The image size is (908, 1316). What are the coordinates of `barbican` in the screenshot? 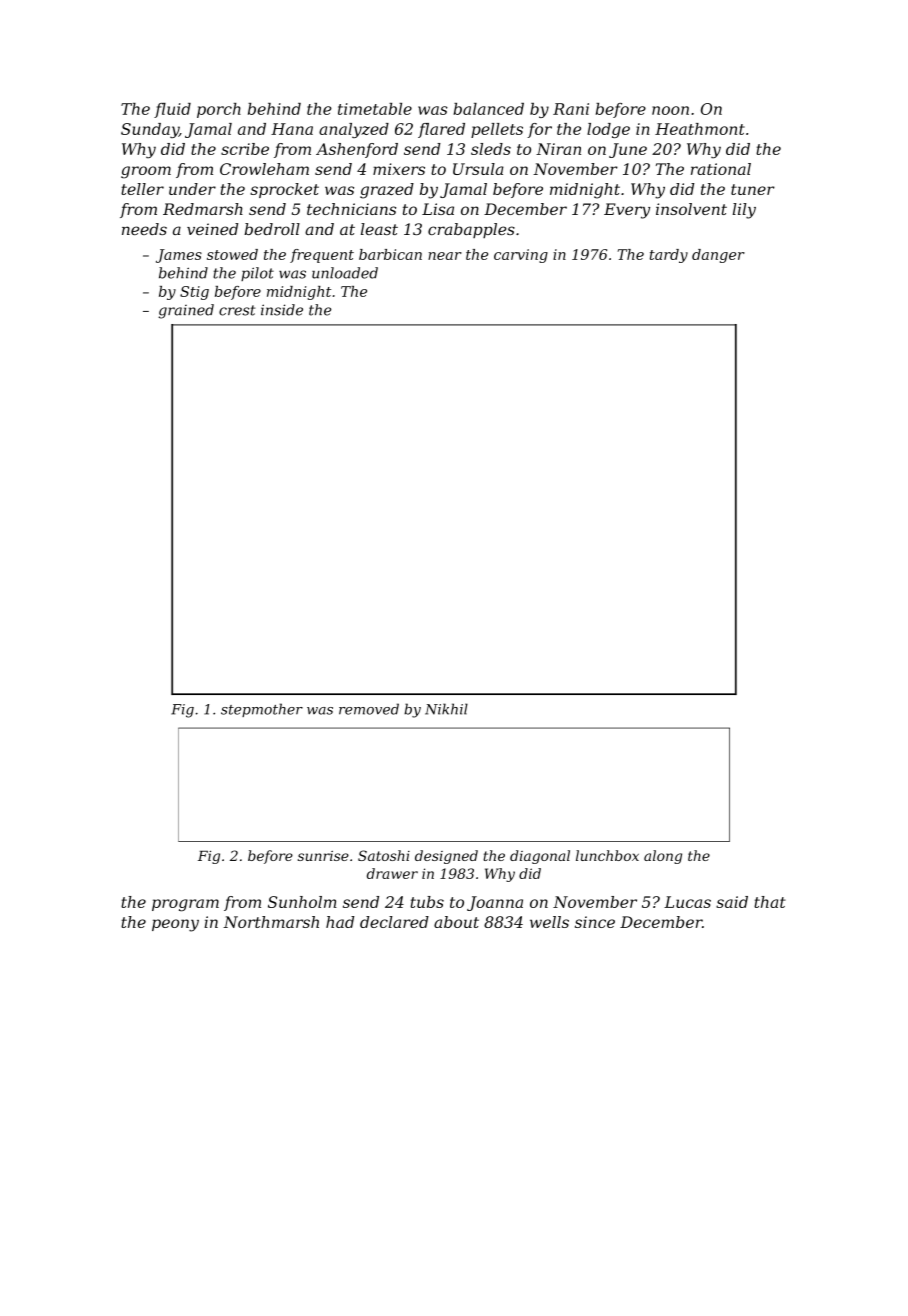 It's located at (390, 254).
